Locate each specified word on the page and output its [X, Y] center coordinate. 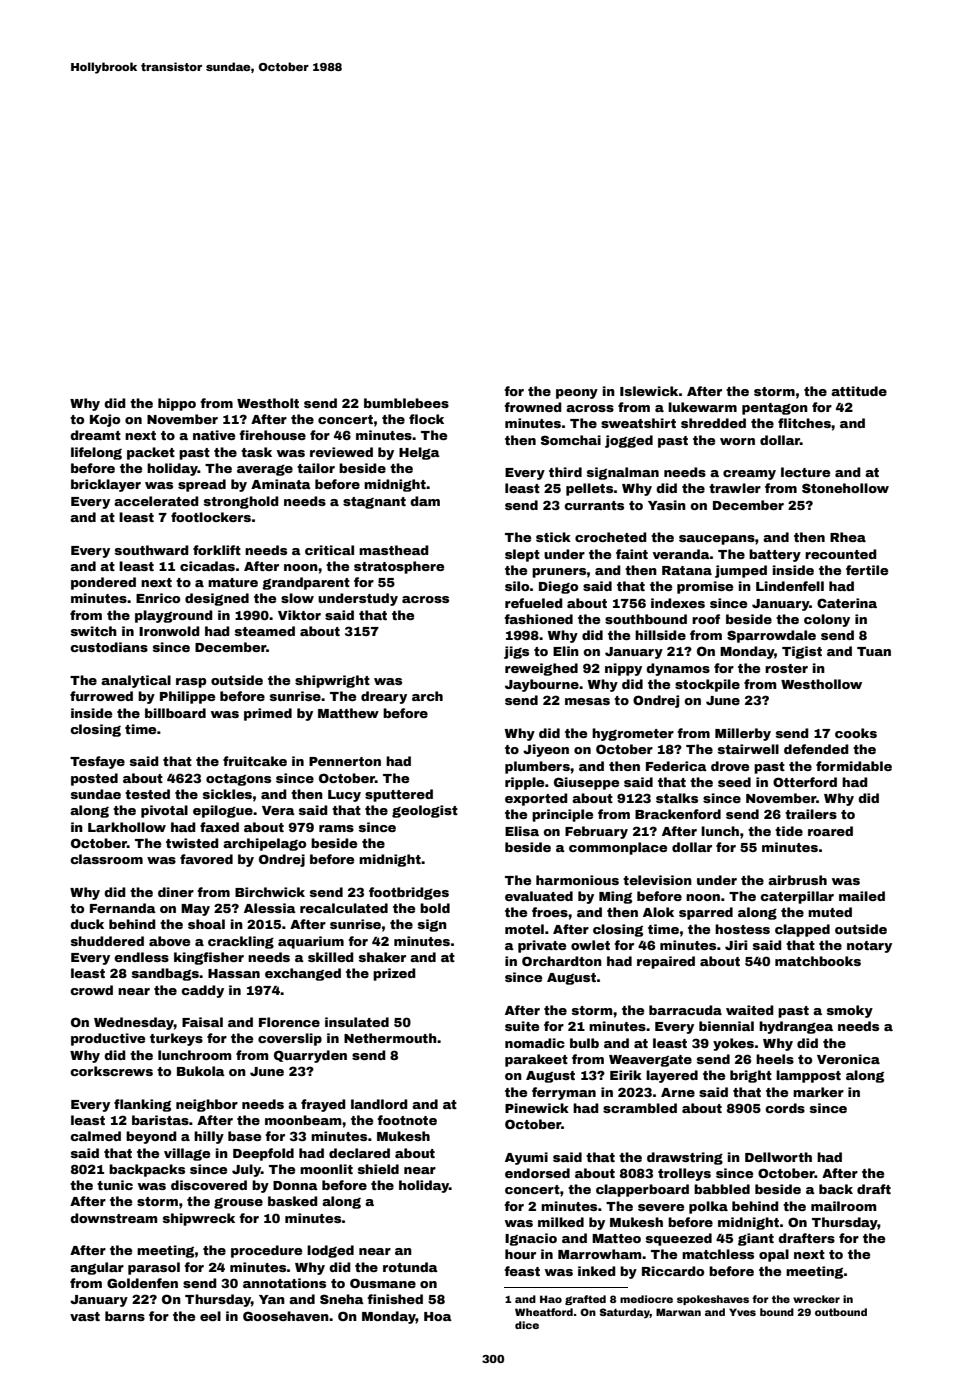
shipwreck [199, 1219]
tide [789, 831]
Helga [419, 453]
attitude [859, 391]
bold [435, 908]
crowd [91, 990]
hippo [177, 404]
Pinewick [537, 1108]
